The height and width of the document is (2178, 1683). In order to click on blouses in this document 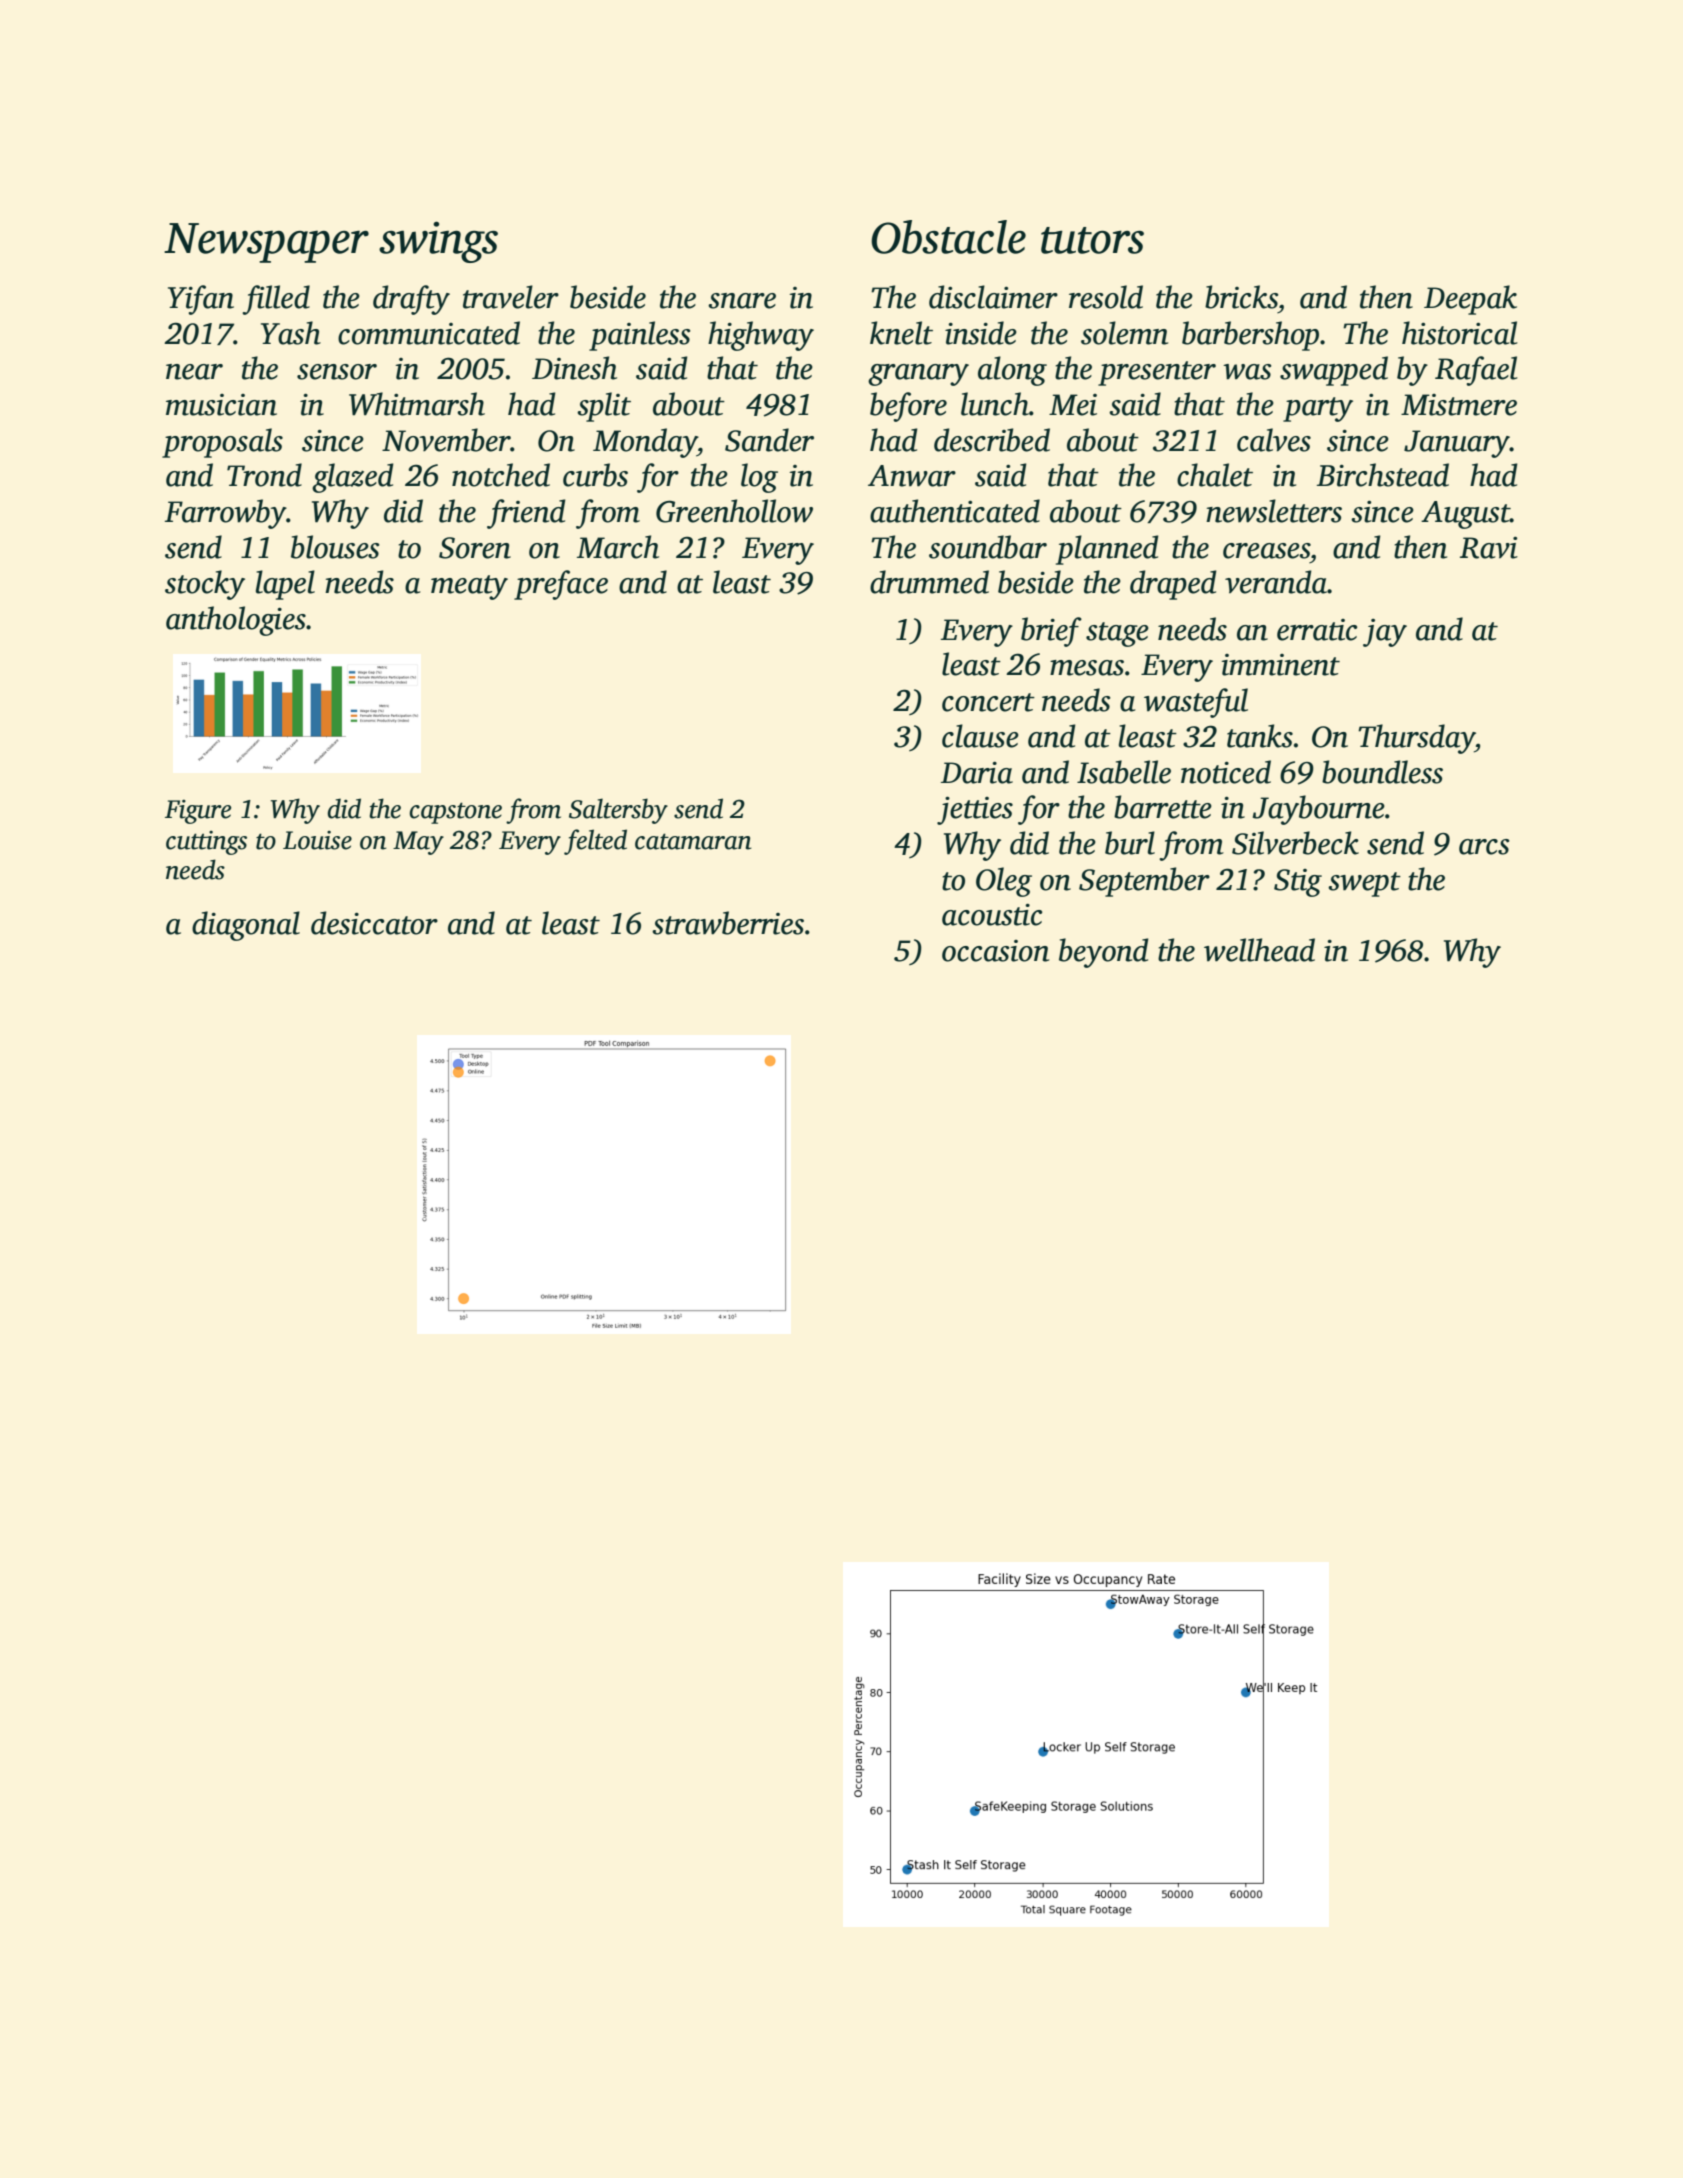, I will do `click(335, 547)`.
